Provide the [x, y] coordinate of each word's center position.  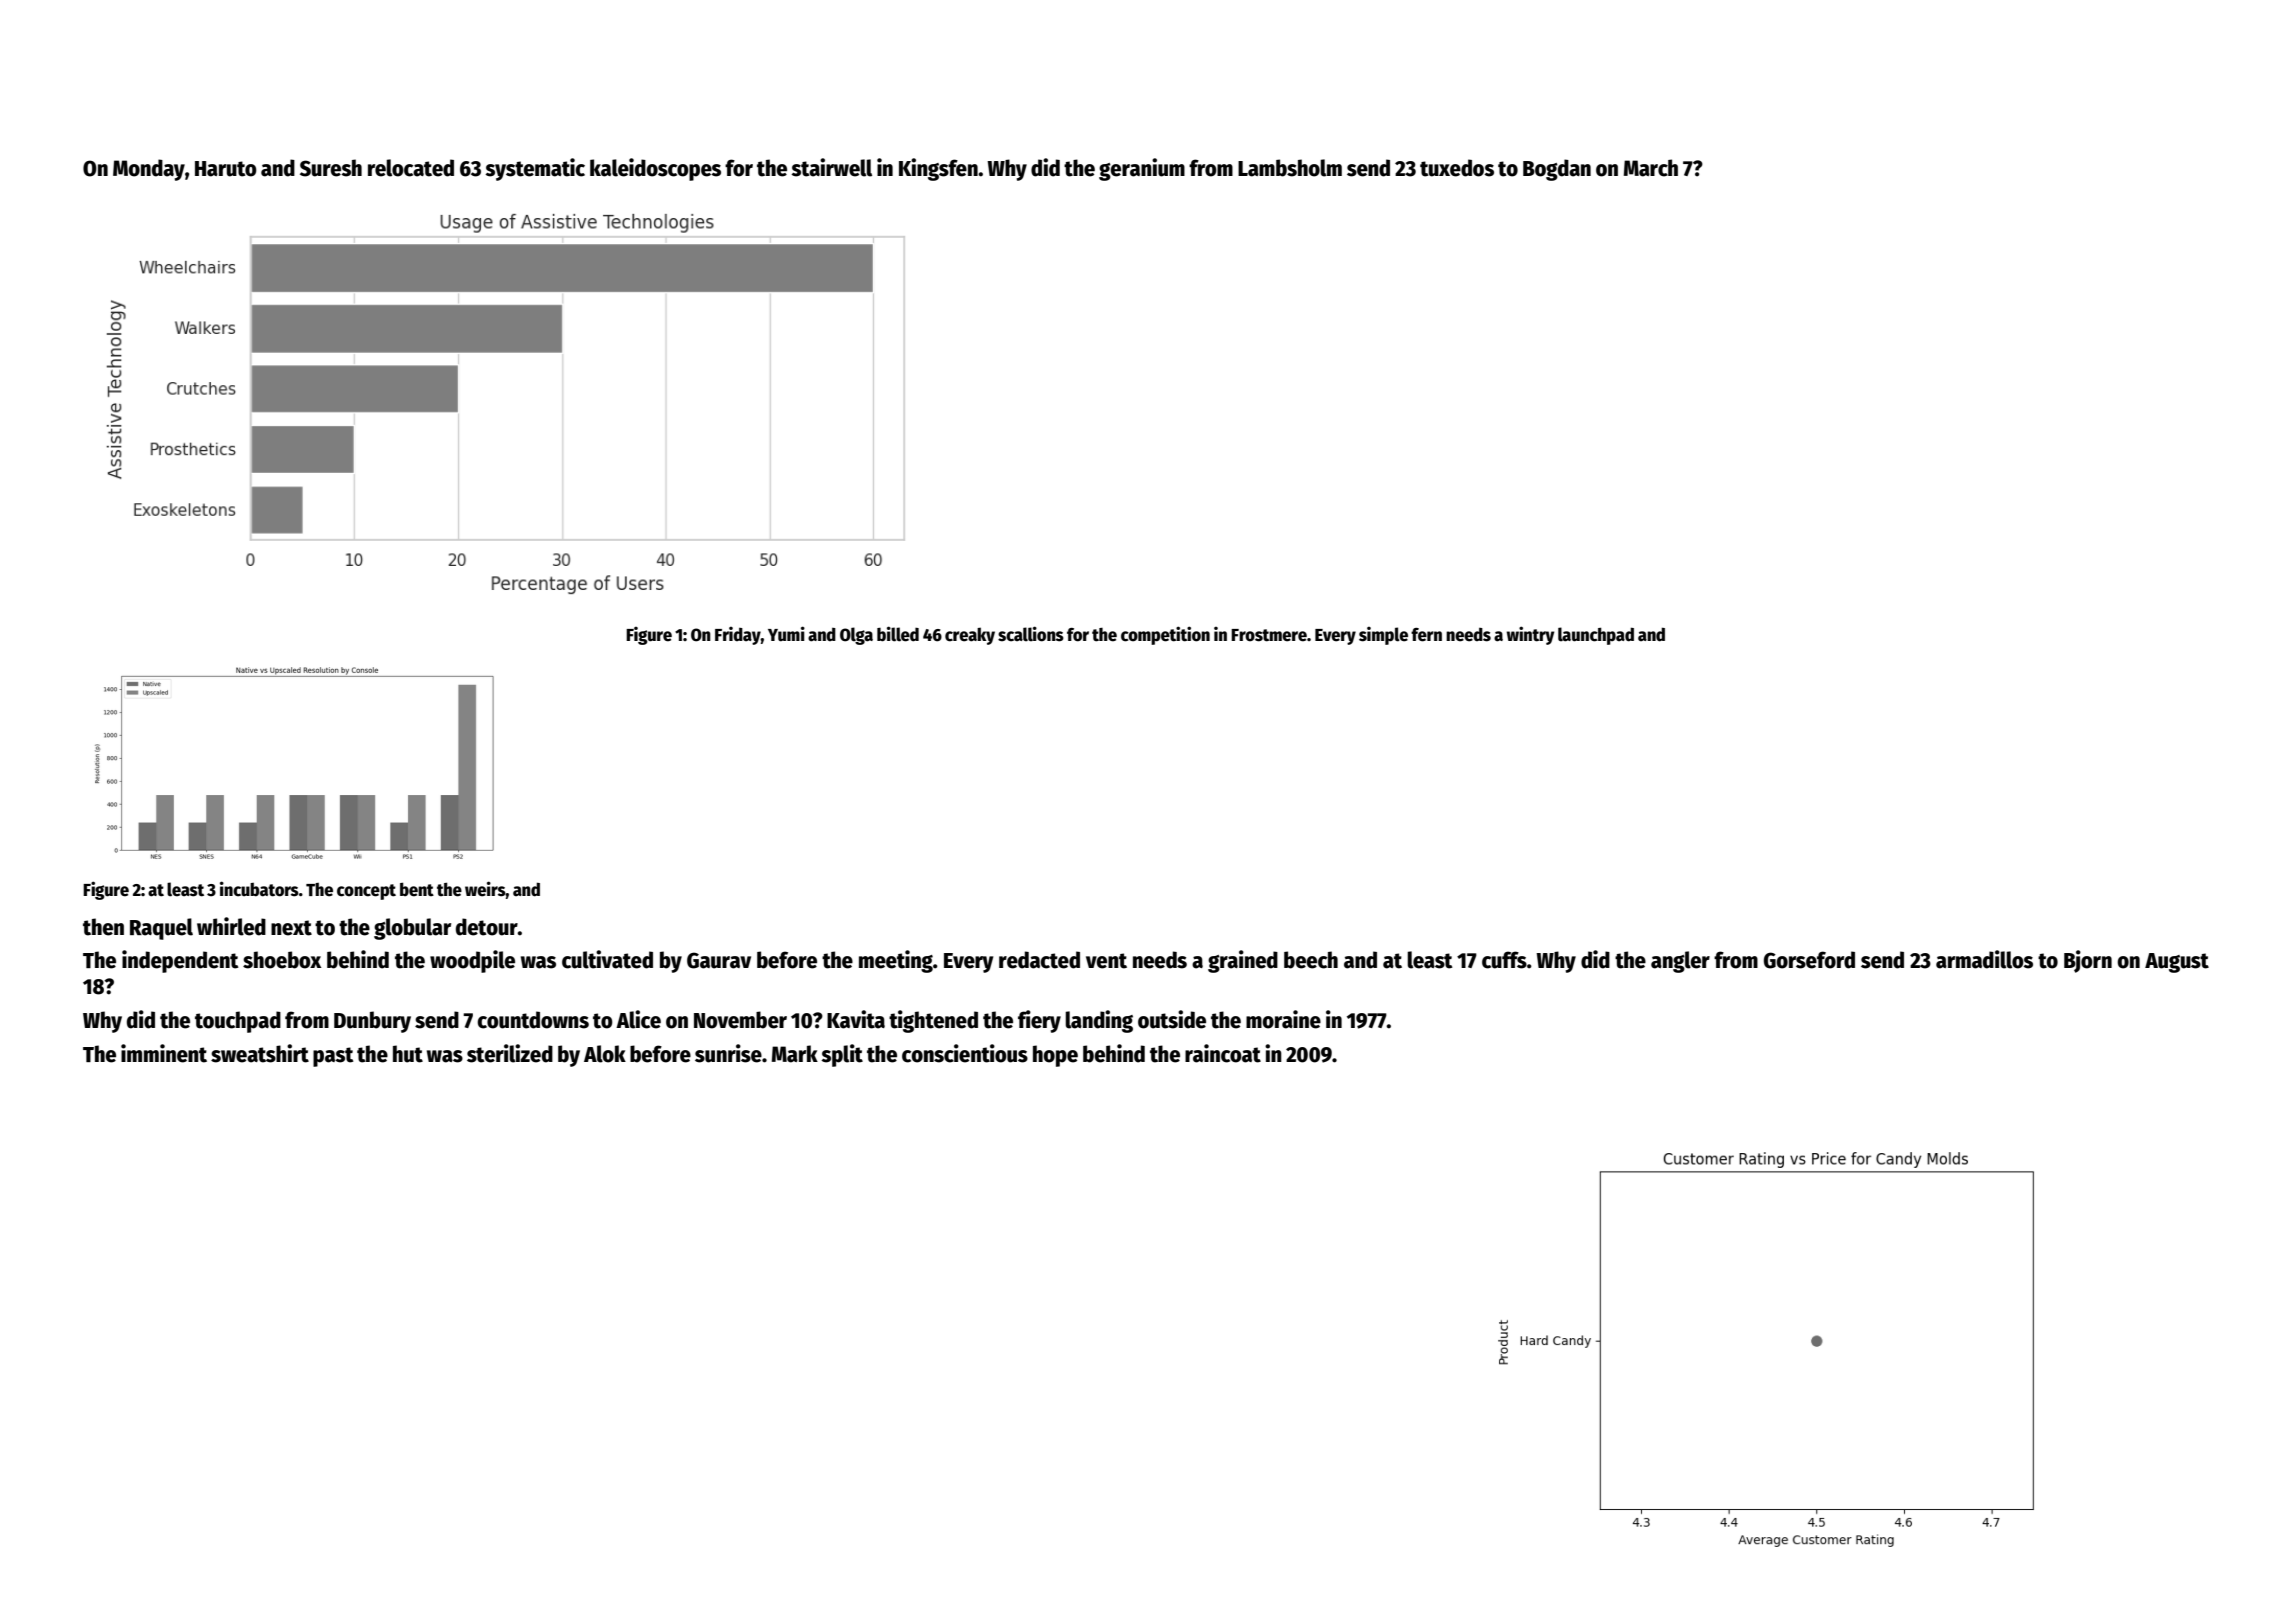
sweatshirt [260, 1053]
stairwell [831, 167]
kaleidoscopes [655, 169]
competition [1165, 635]
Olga [856, 636]
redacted [1039, 960]
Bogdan [1557, 170]
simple [1383, 636]
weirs [485, 889]
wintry [1530, 635]
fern [1426, 635]
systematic [535, 169]
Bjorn [2088, 961]
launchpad [1596, 636]
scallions [1031, 634]
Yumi [786, 634]
